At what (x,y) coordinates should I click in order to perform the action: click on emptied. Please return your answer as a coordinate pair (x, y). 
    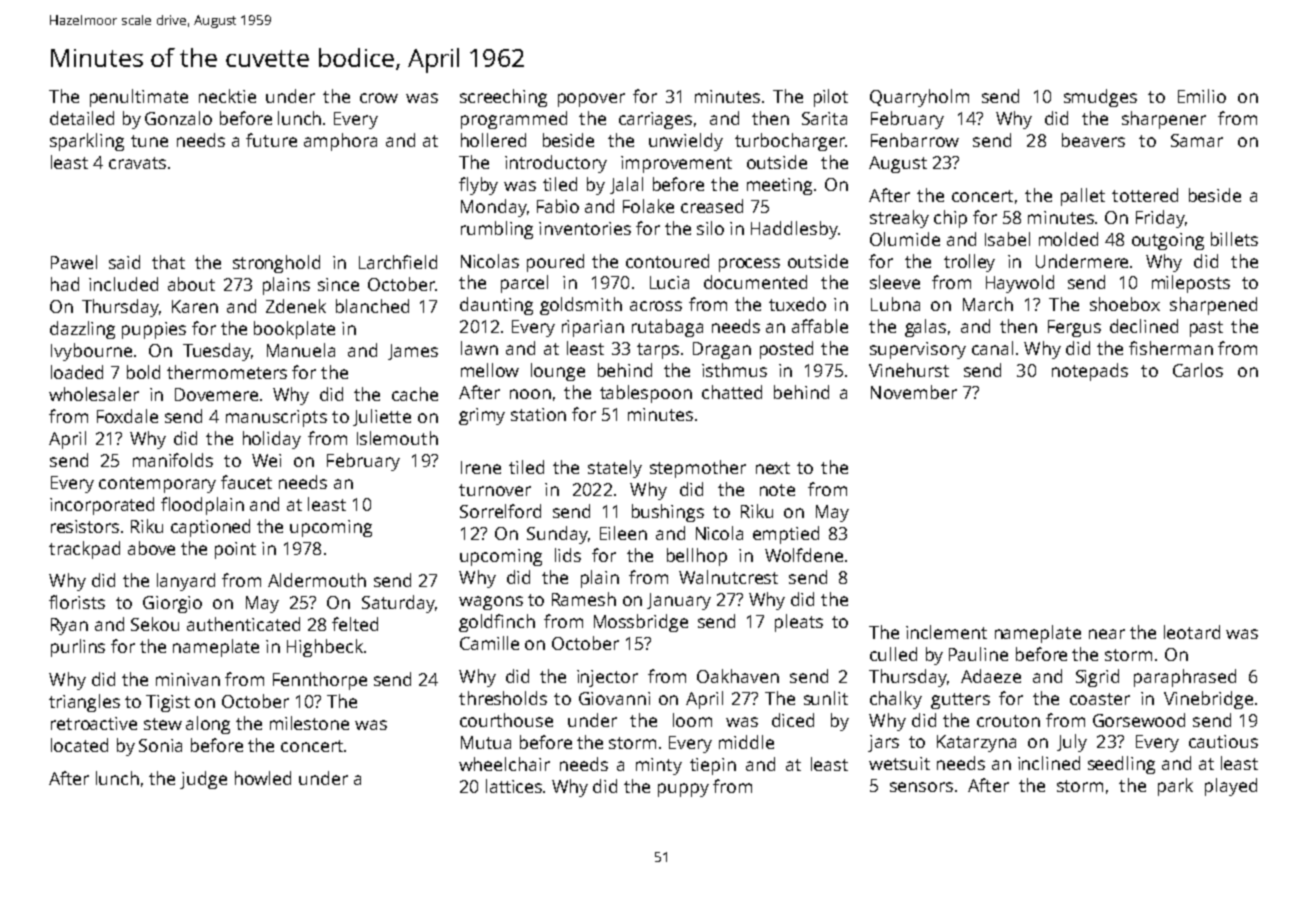
    Looking at the image, I should click on (786, 535).
